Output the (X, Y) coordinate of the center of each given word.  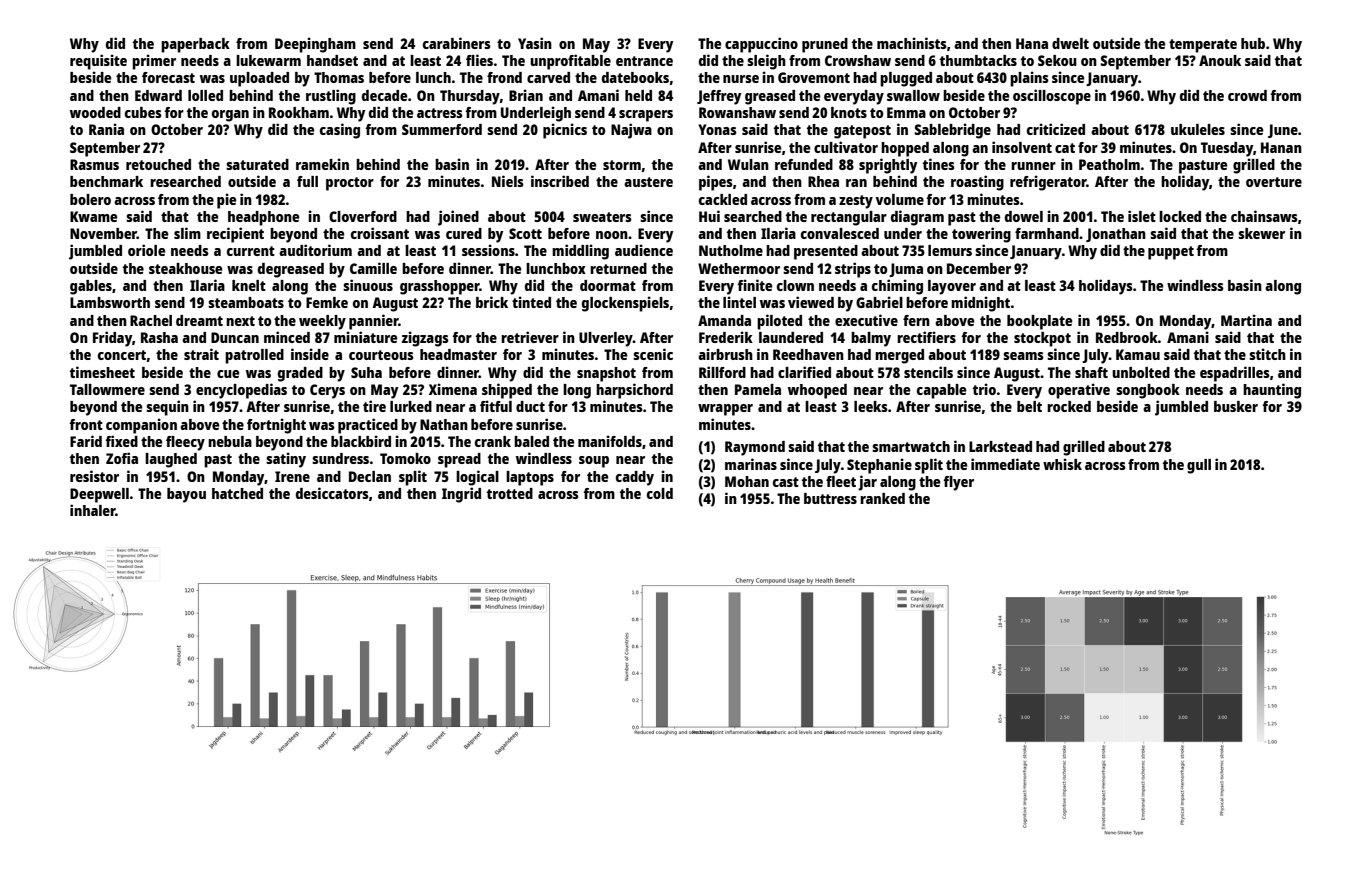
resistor (94, 476)
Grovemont (814, 77)
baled (531, 441)
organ (230, 116)
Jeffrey (719, 97)
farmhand (1047, 233)
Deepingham (315, 45)
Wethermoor (739, 268)
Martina (1246, 320)
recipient (235, 235)
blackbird (361, 441)
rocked (1069, 406)
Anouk (1220, 60)
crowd (1247, 95)
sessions (488, 250)
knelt (249, 285)
